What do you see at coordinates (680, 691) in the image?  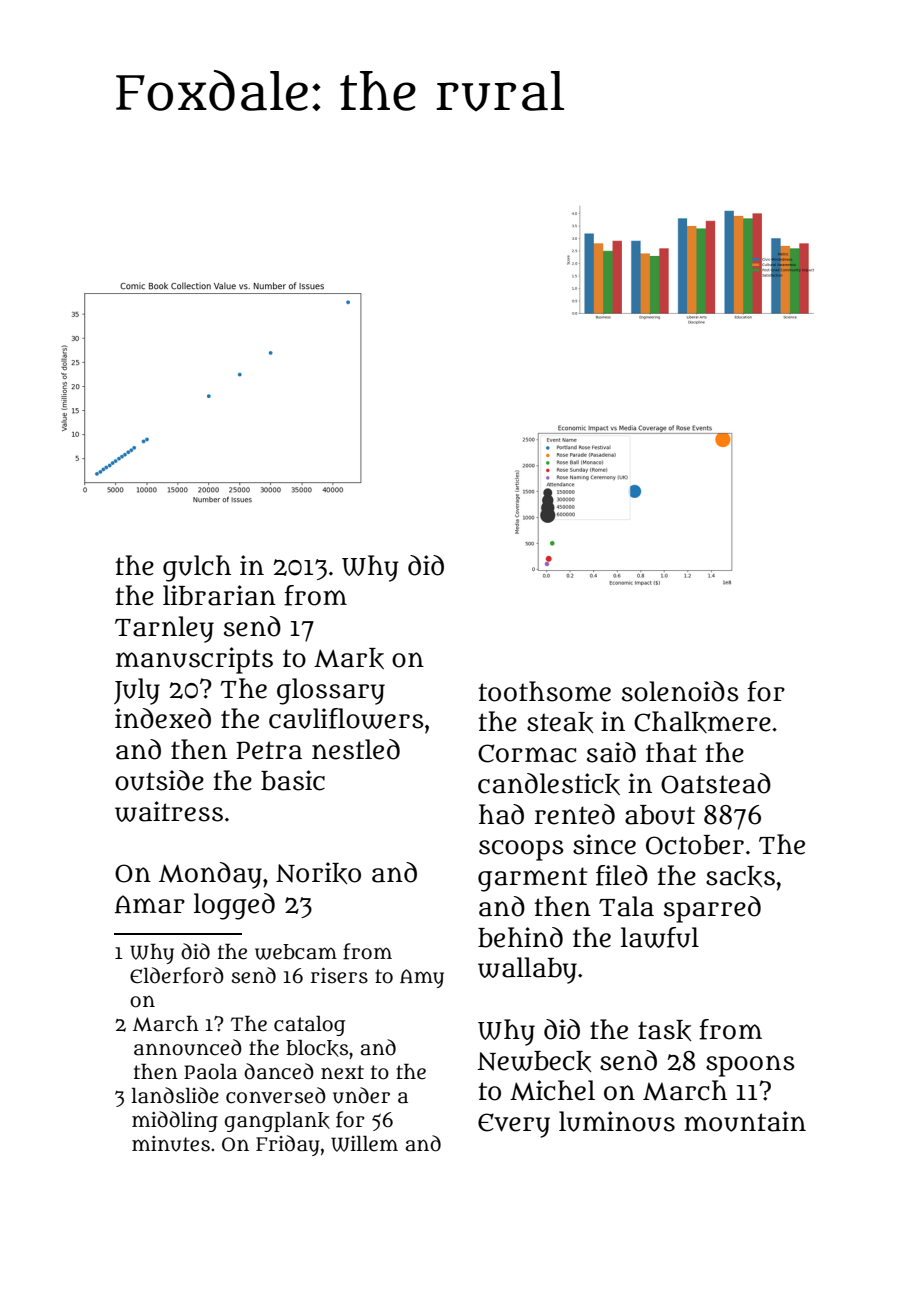 I see `solenoids` at bounding box center [680, 691].
